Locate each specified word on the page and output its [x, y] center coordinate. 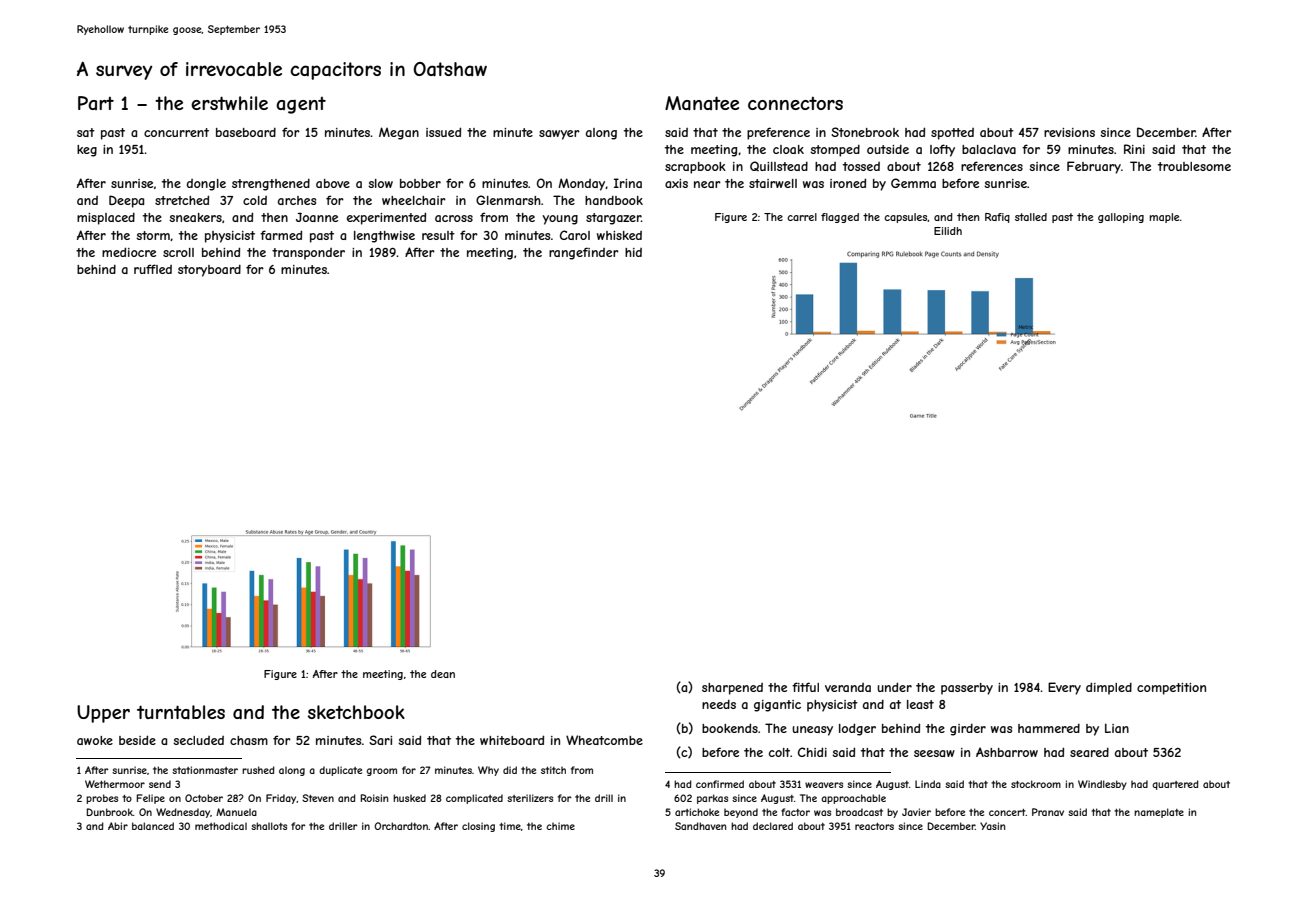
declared [773, 826]
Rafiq [997, 218]
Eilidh [948, 231]
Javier [916, 812]
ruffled [153, 269]
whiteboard [512, 740]
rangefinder [584, 253]
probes [102, 799]
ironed [848, 183]
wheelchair [414, 200]
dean [443, 674]
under [894, 687]
